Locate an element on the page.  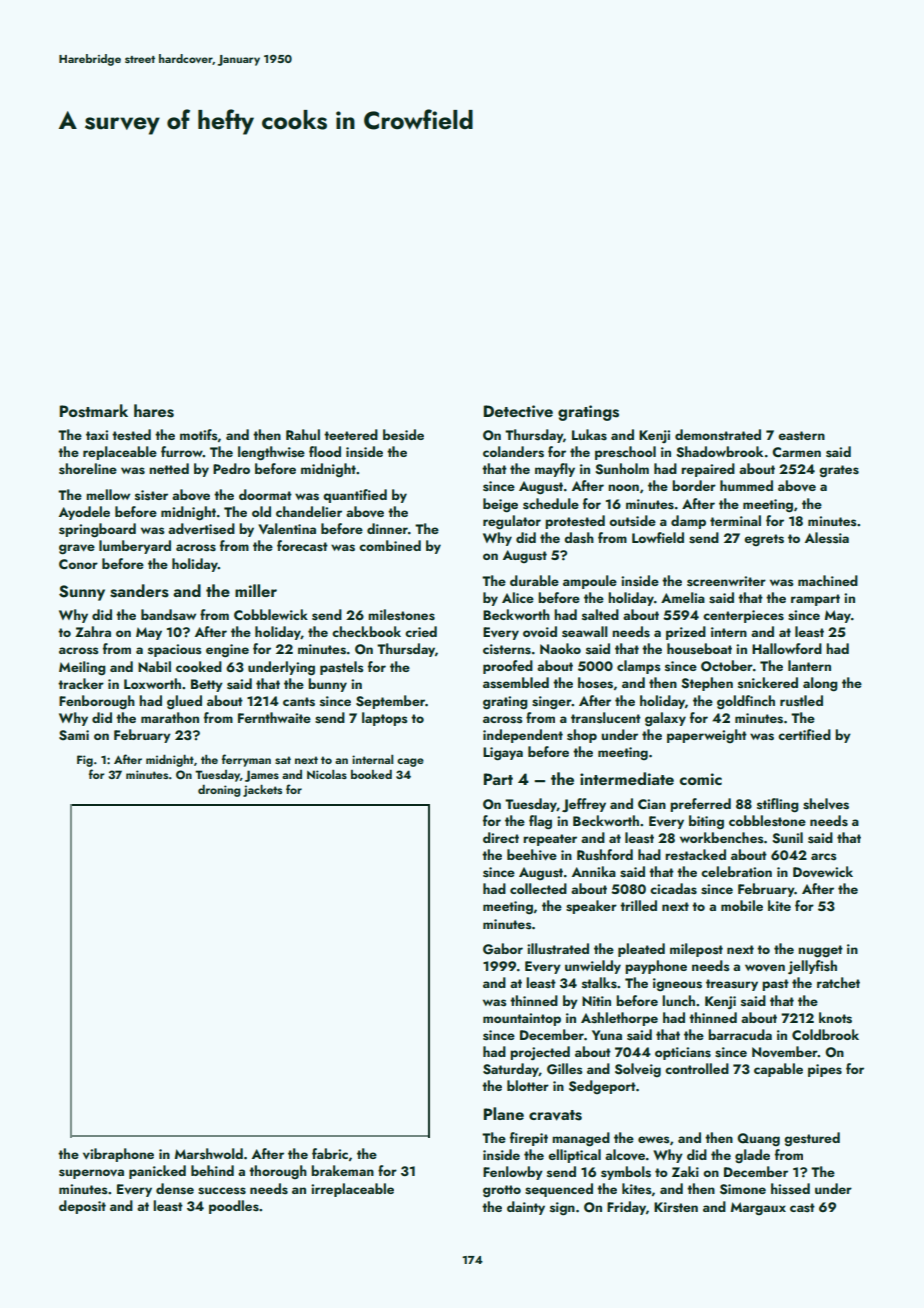
thorough is located at coordinates (278, 1172).
